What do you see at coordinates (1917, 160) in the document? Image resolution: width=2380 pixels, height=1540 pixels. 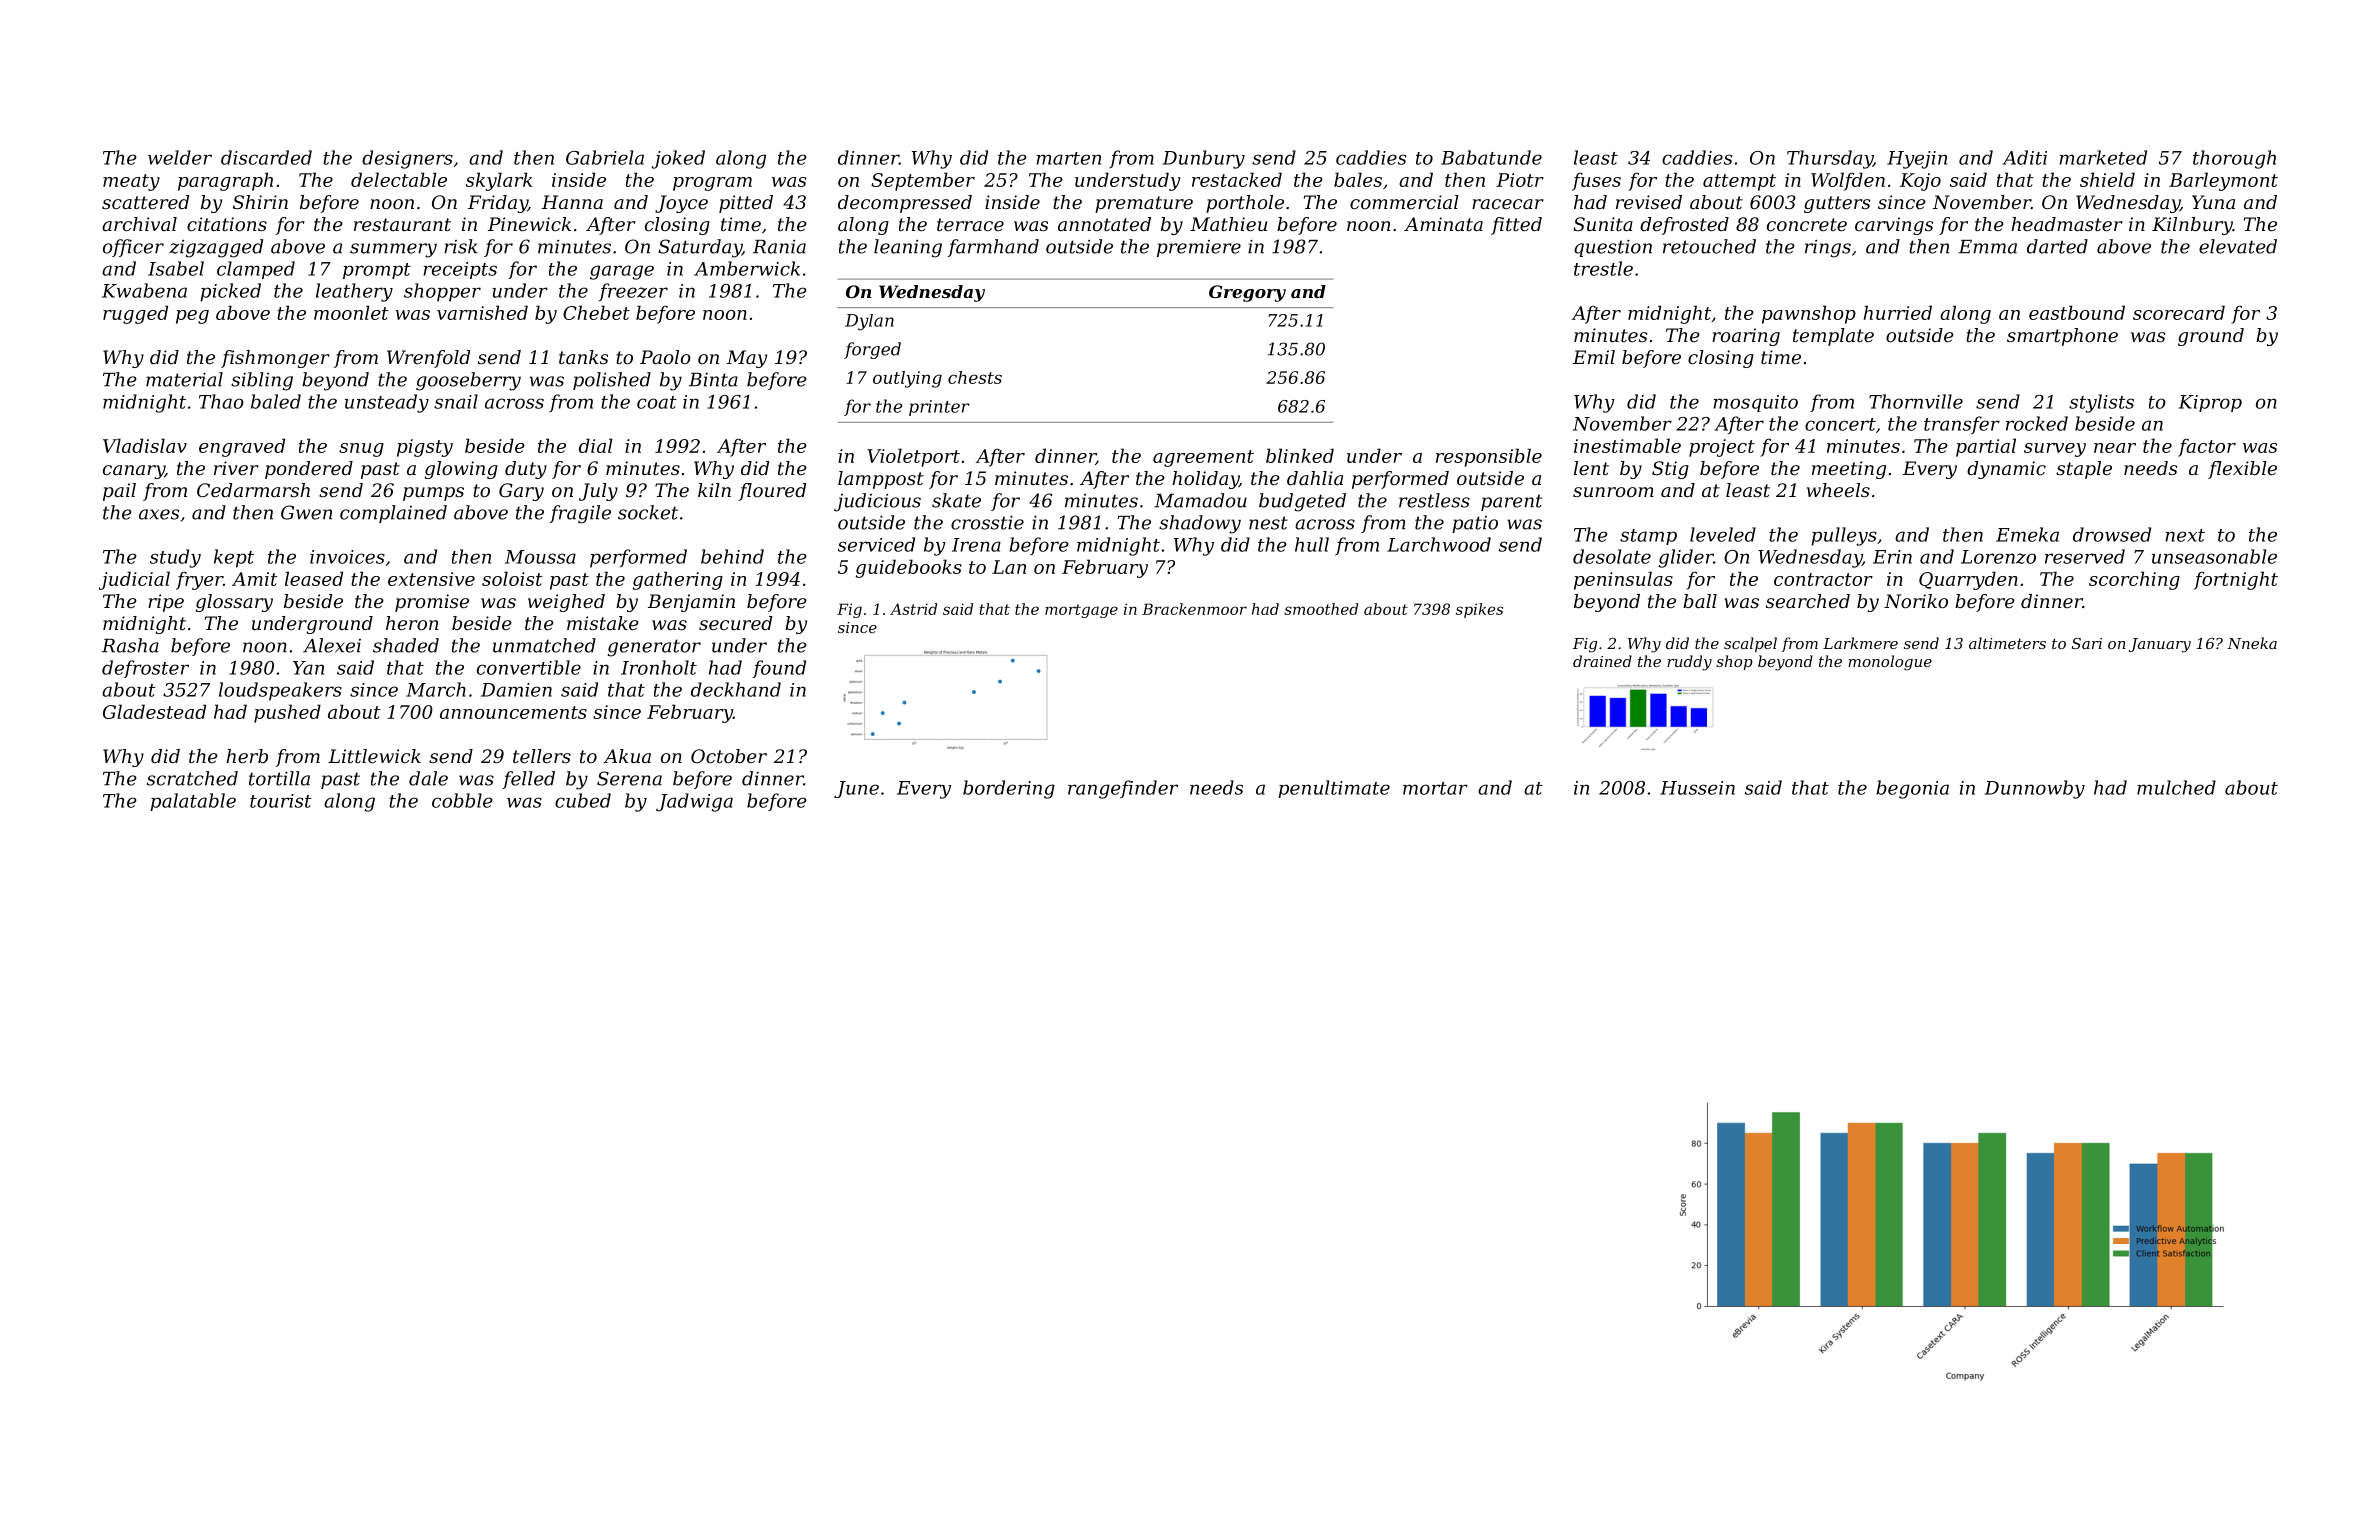 I see `Hyejin` at bounding box center [1917, 160].
